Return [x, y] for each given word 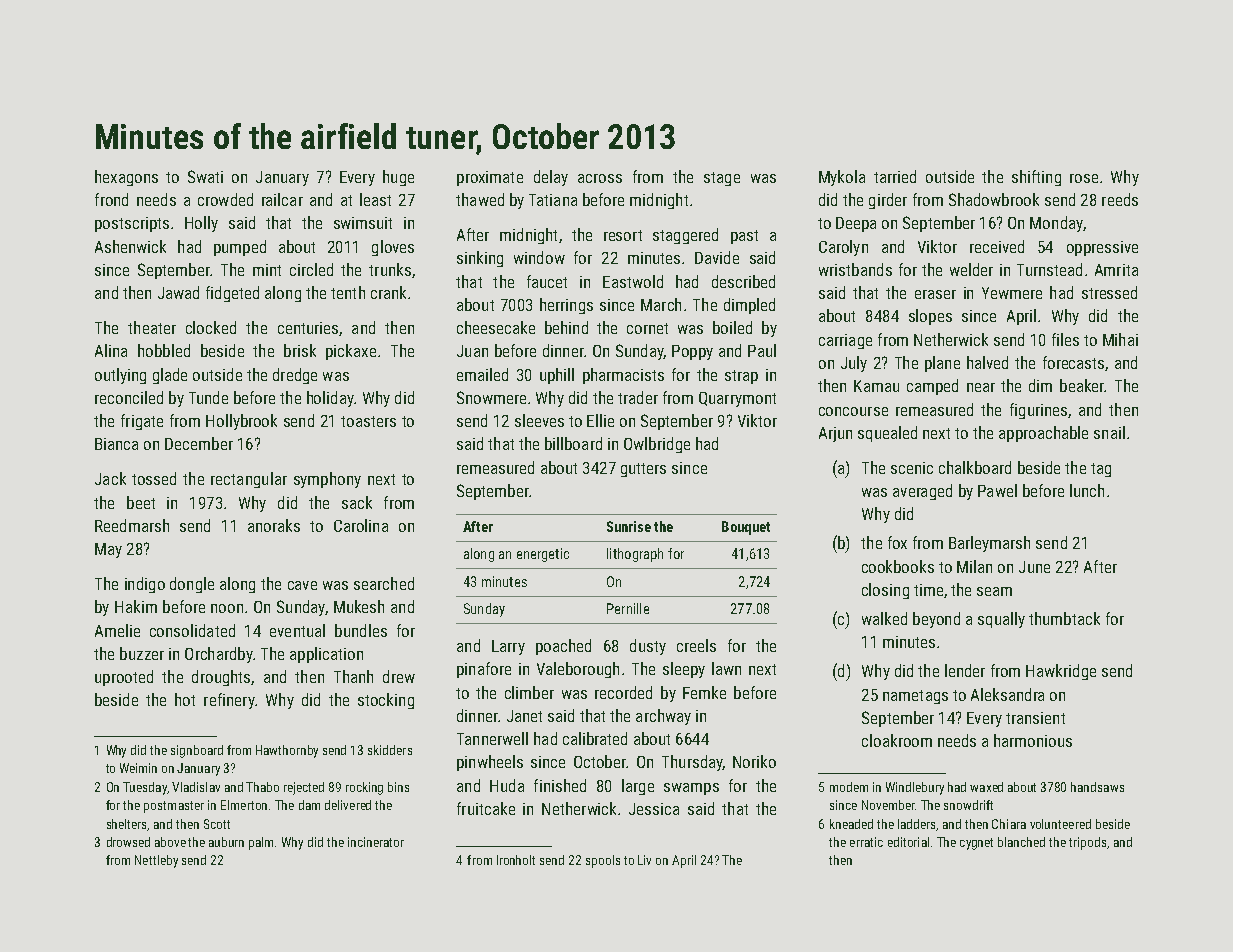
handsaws [1097, 787]
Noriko [754, 761]
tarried [895, 176]
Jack [110, 478]
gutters [643, 470]
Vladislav [196, 787]
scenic [912, 468]
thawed [480, 199]
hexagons [126, 178]
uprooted [124, 678]
